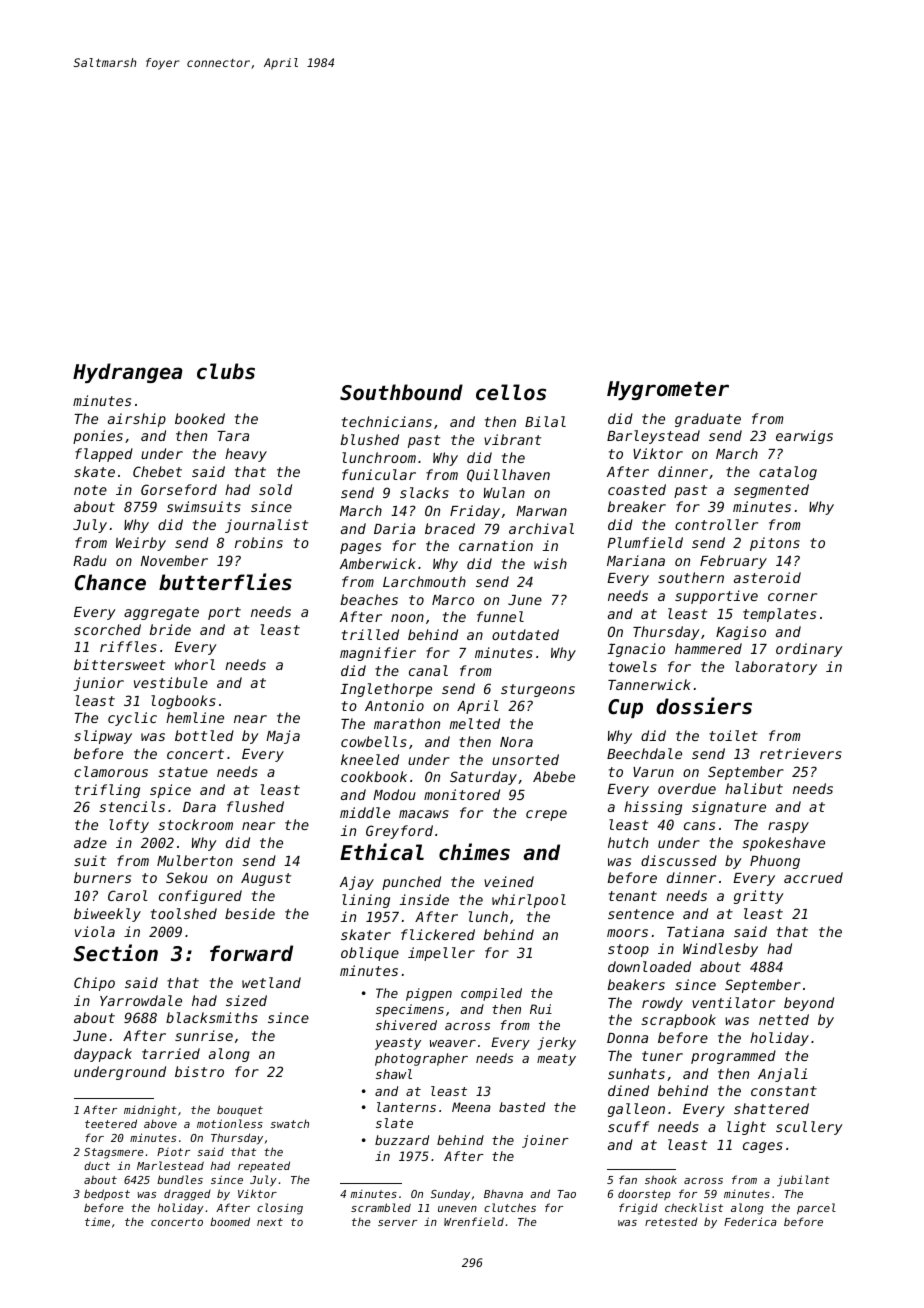 The height and width of the screenshot is (1308, 924). Describe the element at coordinates (801, 753) in the screenshot. I see `retrievers` at that location.
